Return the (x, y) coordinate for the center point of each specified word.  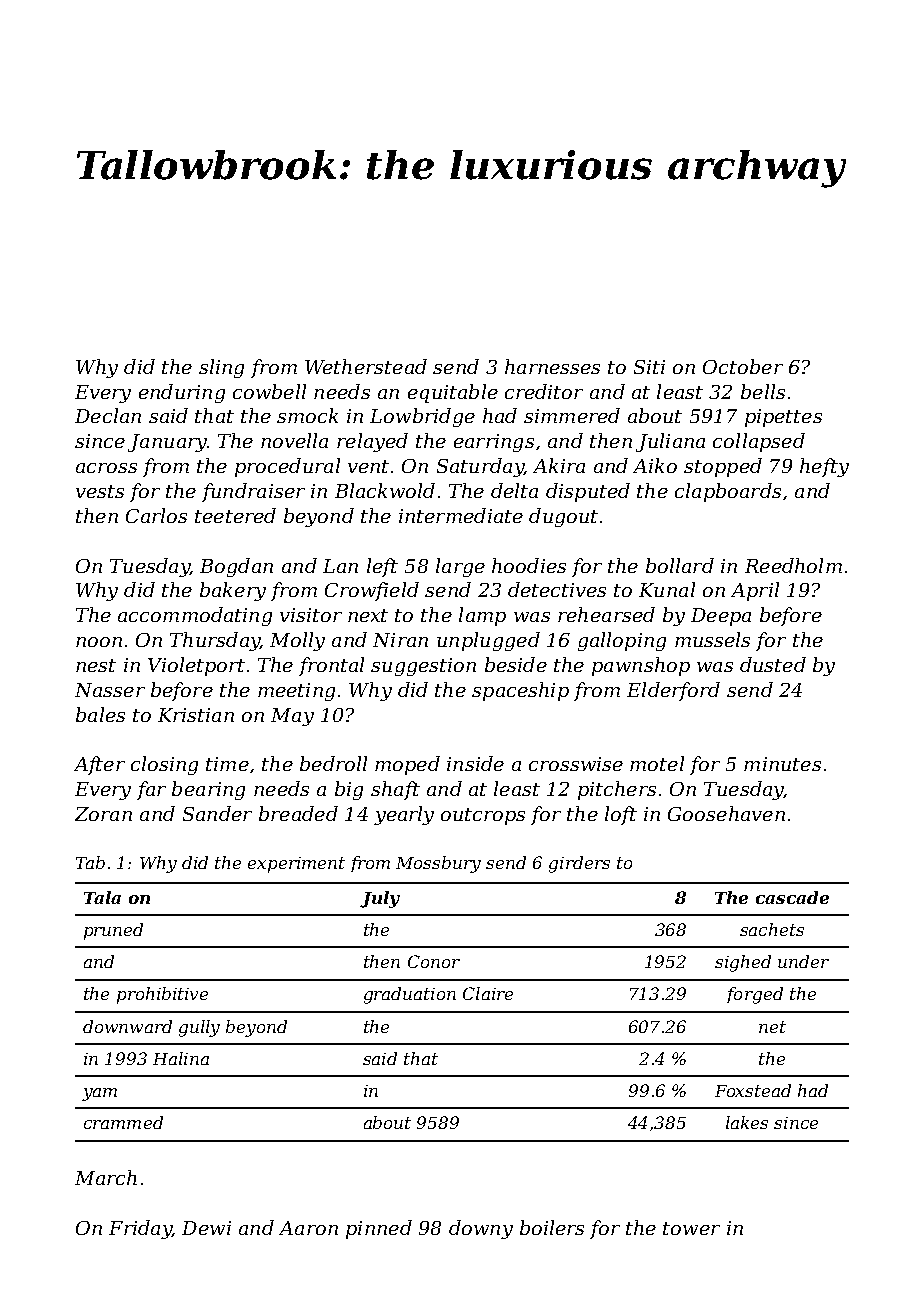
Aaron (308, 1228)
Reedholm (793, 565)
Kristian (196, 715)
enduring (182, 393)
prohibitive (162, 995)
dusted (773, 664)
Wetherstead (366, 366)
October (743, 366)
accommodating (195, 616)
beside (516, 664)
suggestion (423, 667)
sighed (743, 963)
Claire (488, 993)
